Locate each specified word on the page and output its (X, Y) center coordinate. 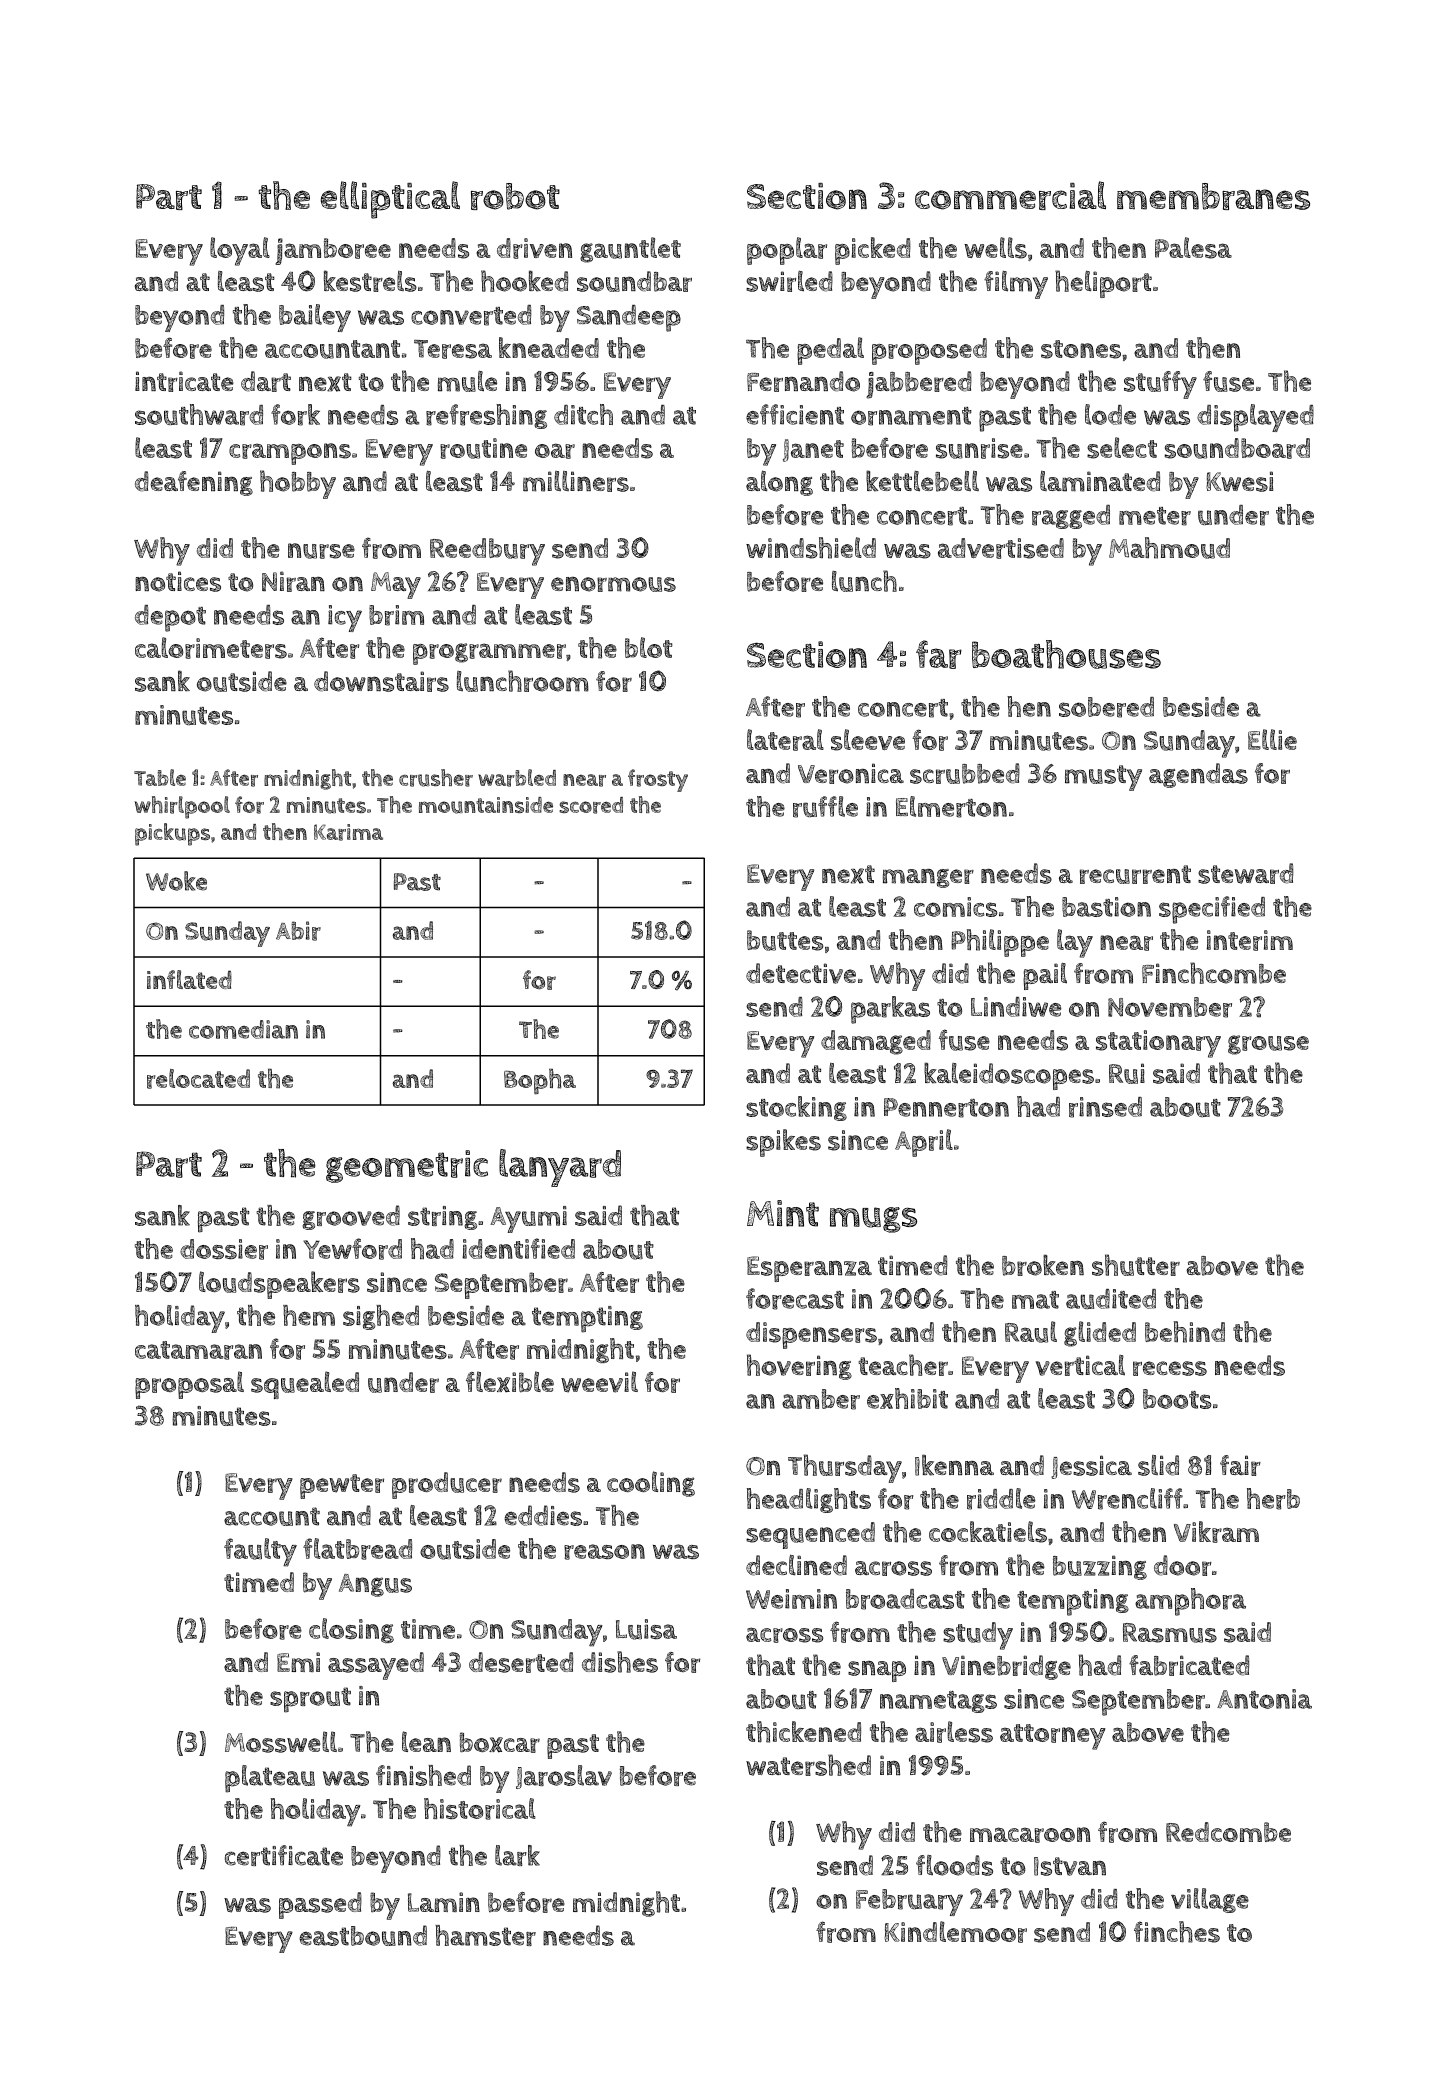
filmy (1016, 284)
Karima (348, 832)
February (909, 1902)
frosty (658, 780)
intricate (184, 381)
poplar (787, 251)
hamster (485, 1935)
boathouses (1066, 654)
